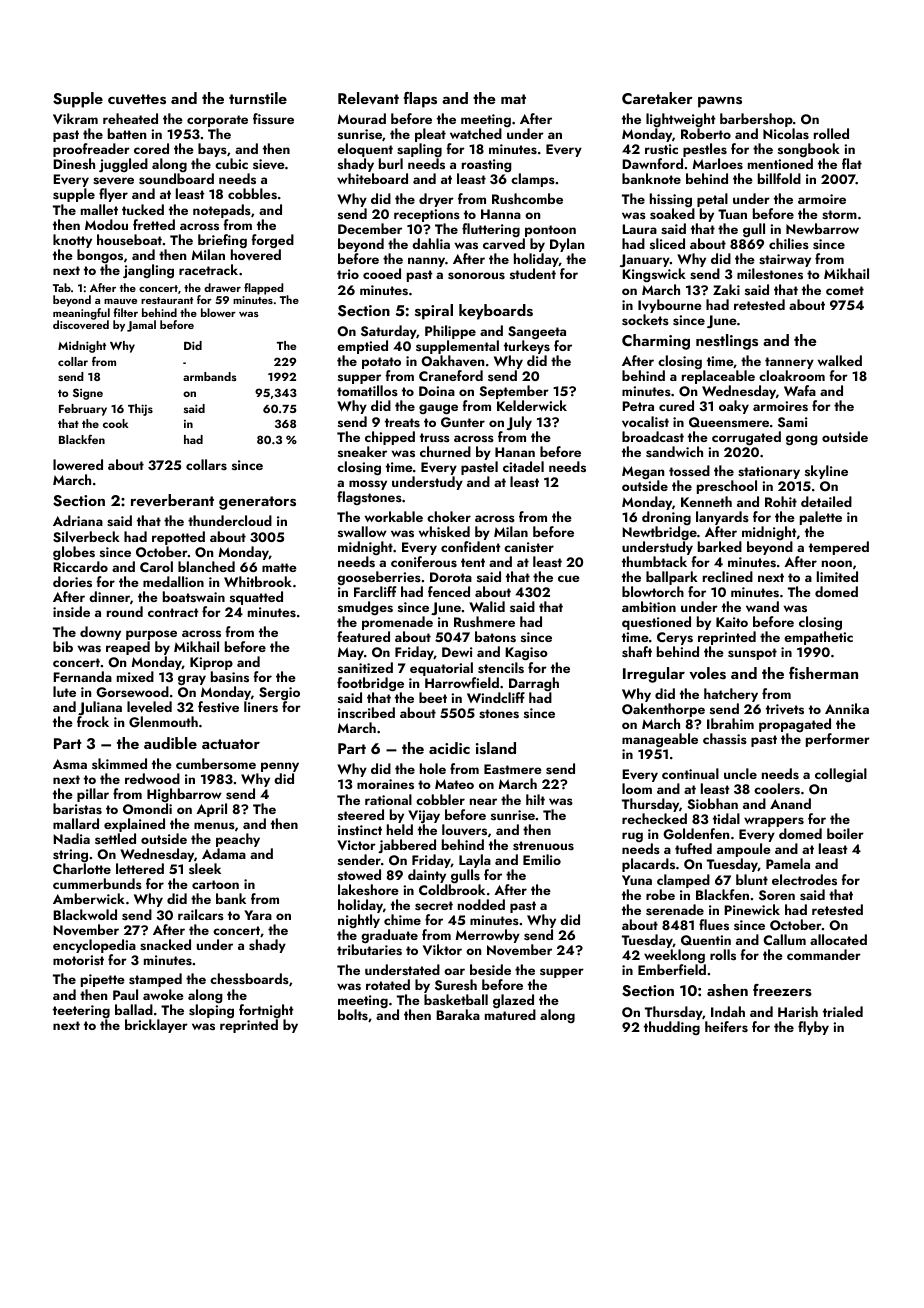 The image size is (924, 1308). I want to click on Dawnford, so click(652, 163).
